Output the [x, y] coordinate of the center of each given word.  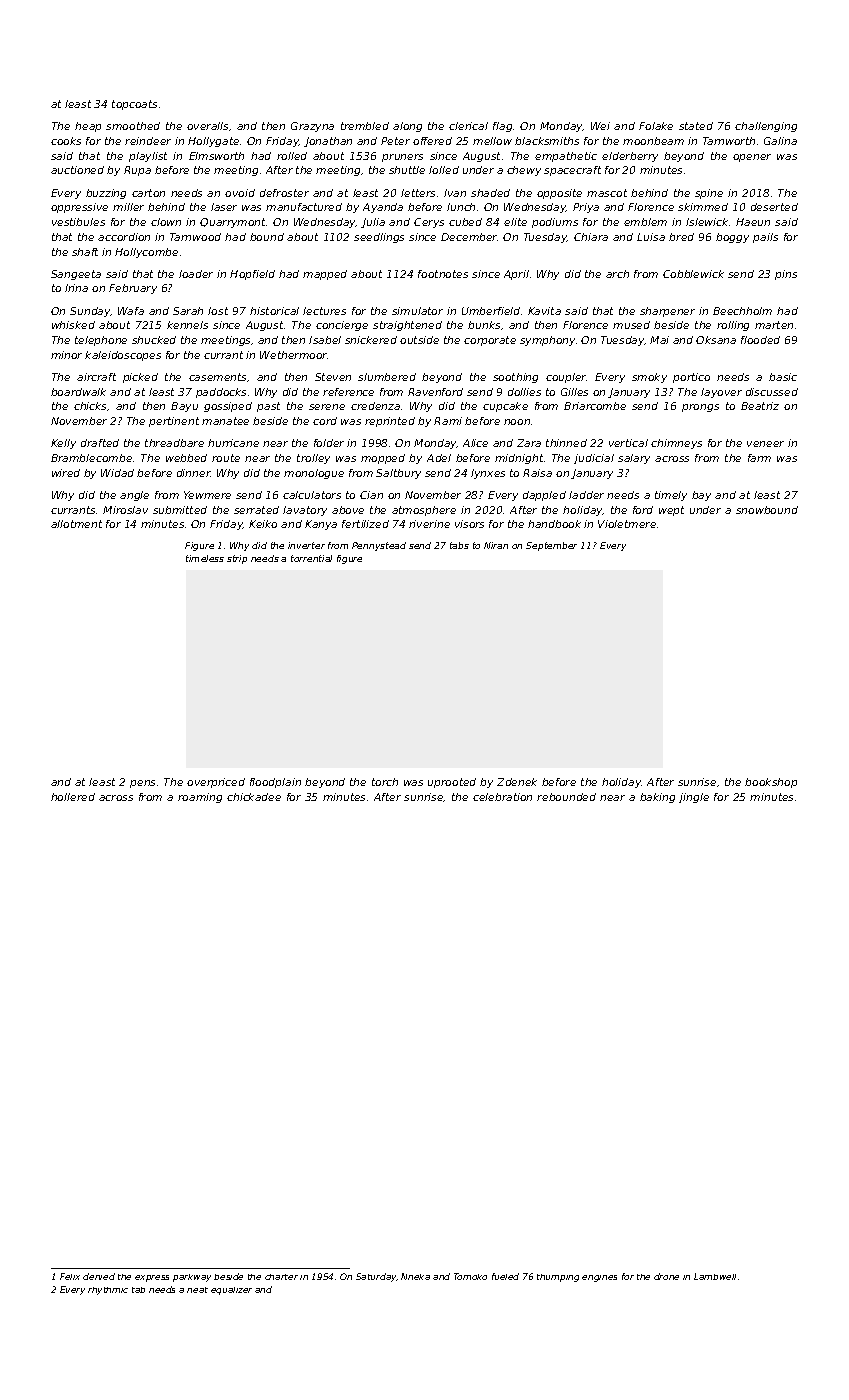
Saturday [376, 1277]
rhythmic [108, 1291]
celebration [502, 797]
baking [657, 798]
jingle [694, 798]
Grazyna [312, 127]
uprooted [452, 783]
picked [140, 378]
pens [142, 784]
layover [721, 393]
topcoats [134, 105]
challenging [766, 127]
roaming [200, 798]
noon [517, 422]
